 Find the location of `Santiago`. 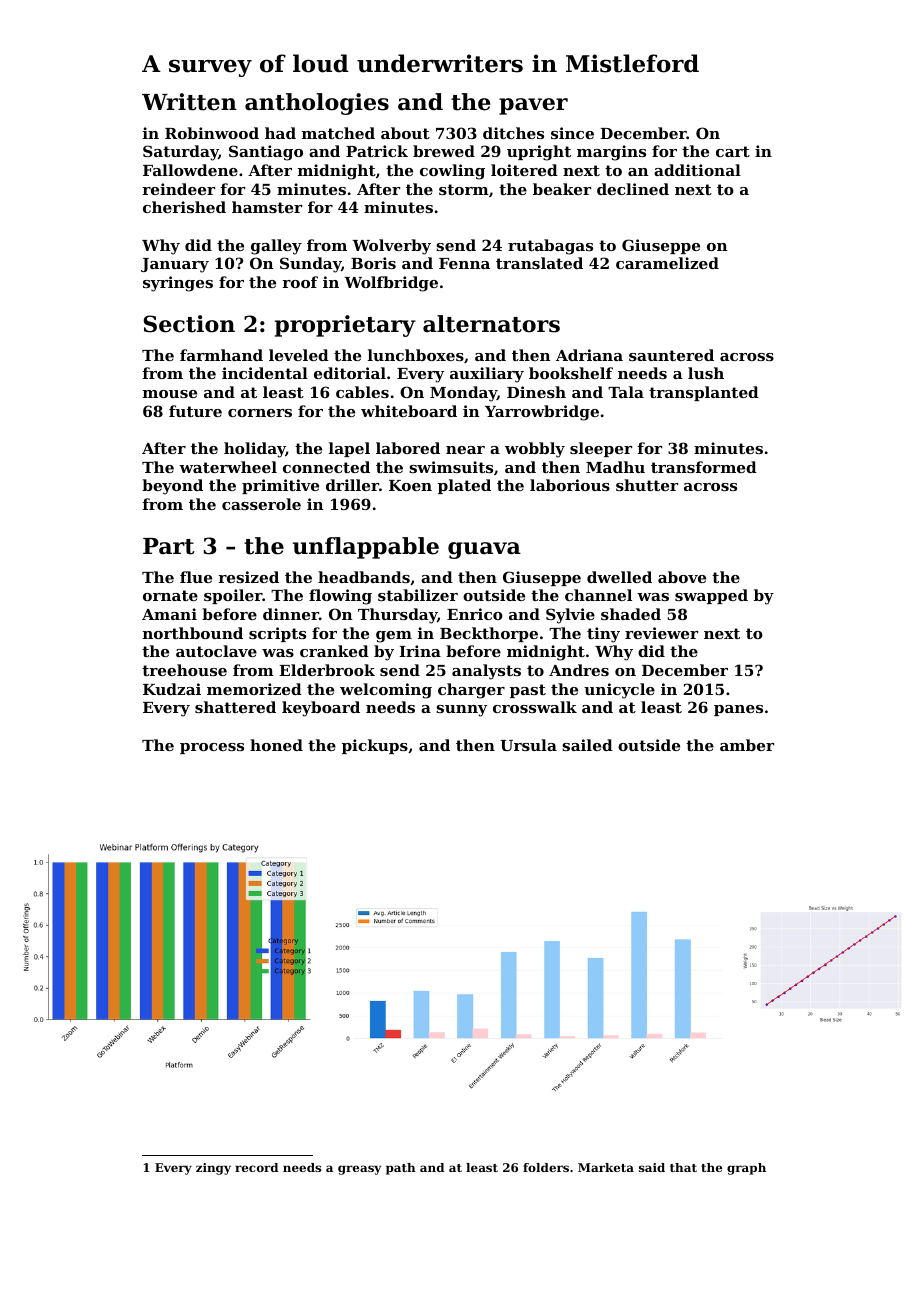

Santiago is located at coordinates (266, 153).
